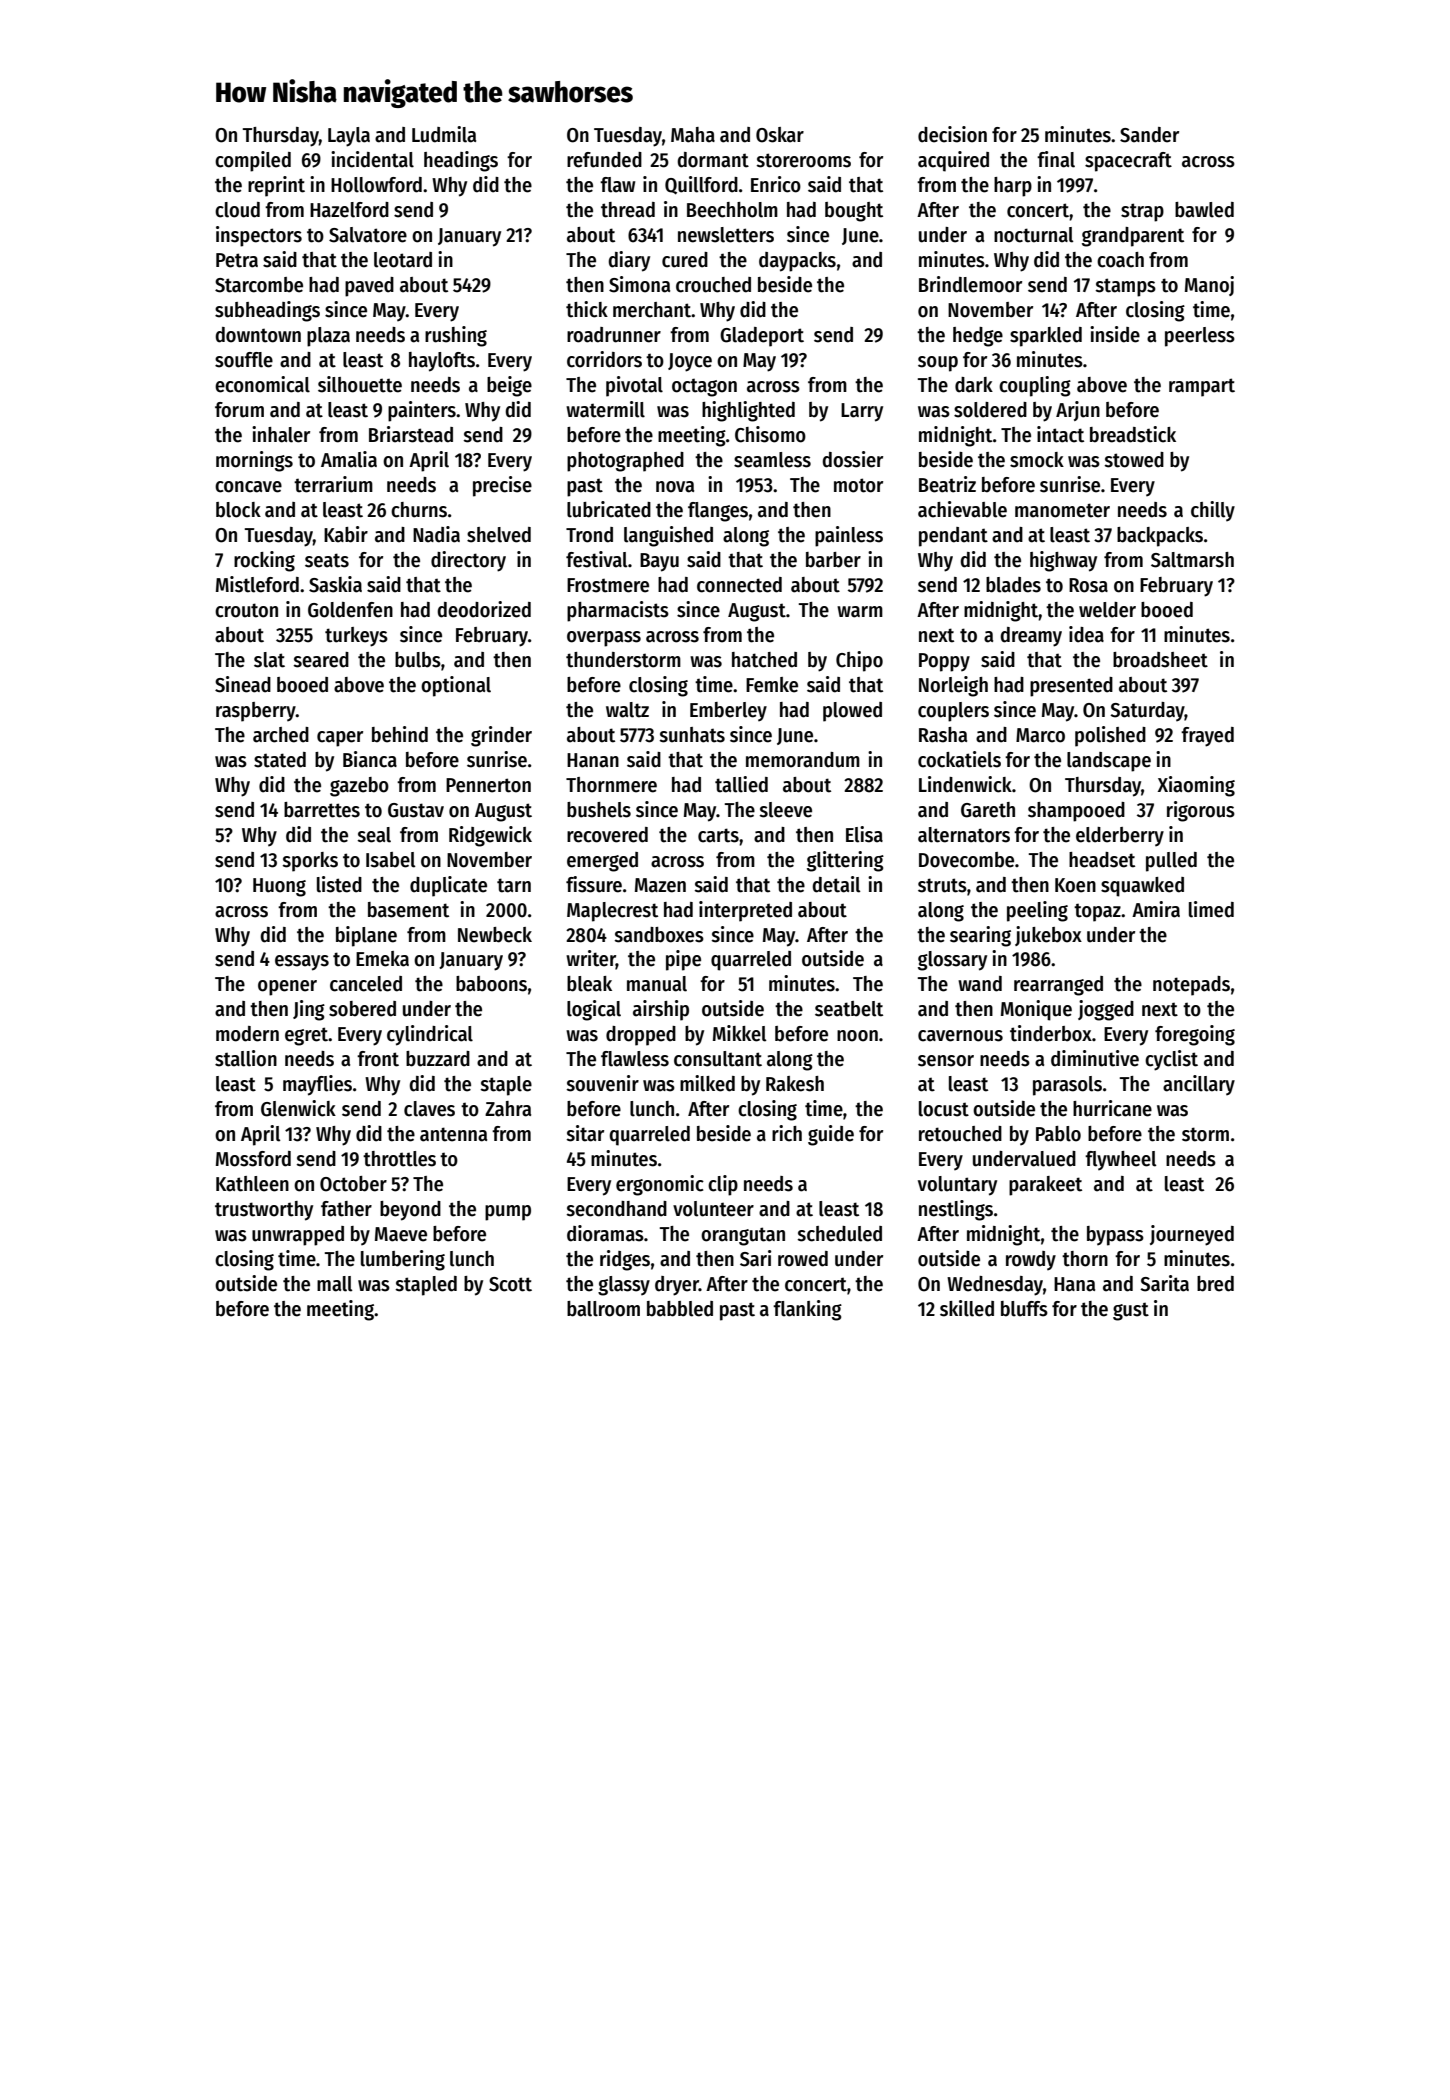  Describe the element at coordinates (795, 1084) in the image. I see `Rakesh` at that location.
